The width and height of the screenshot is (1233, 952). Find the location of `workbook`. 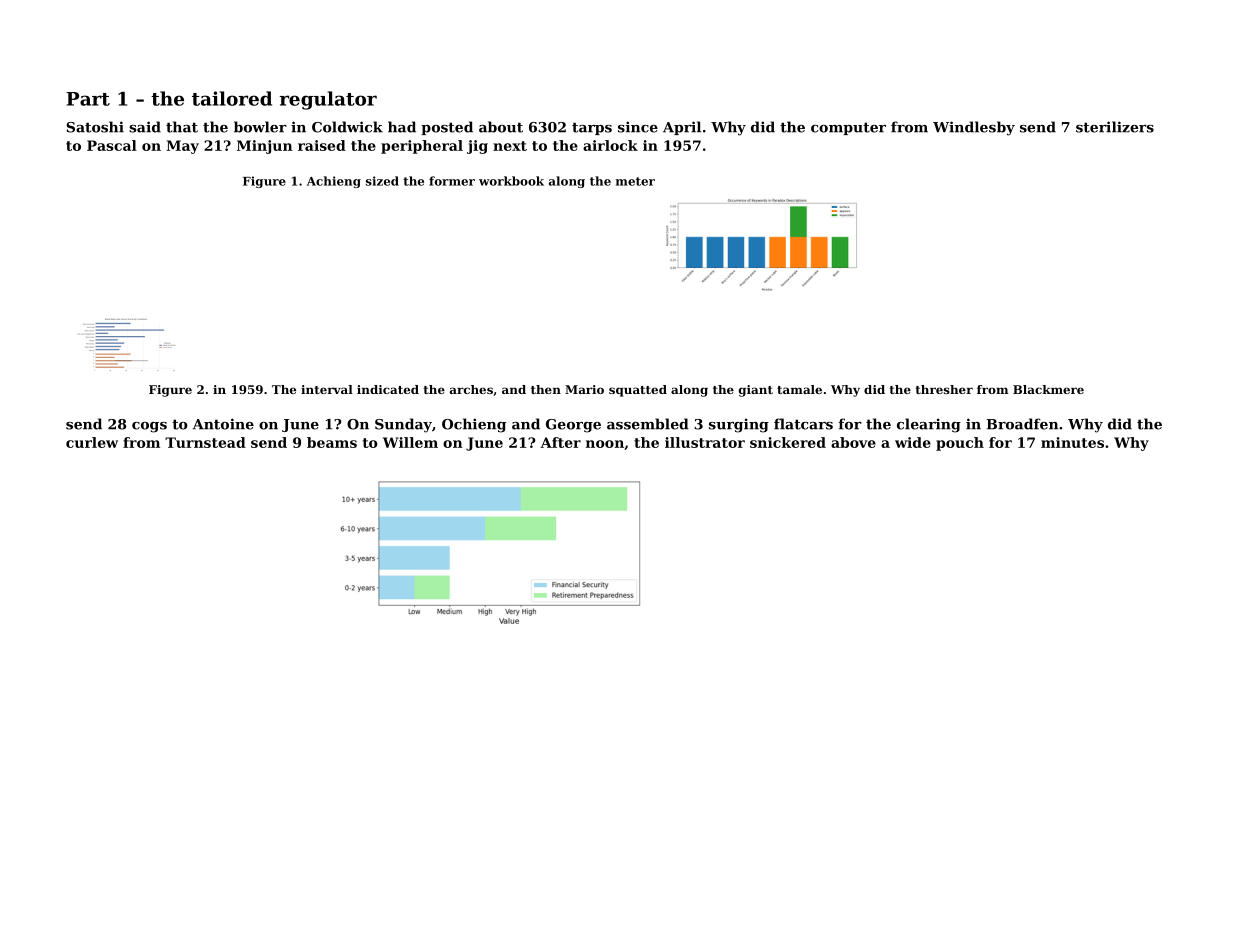

workbook is located at coordinates (511, 181).
